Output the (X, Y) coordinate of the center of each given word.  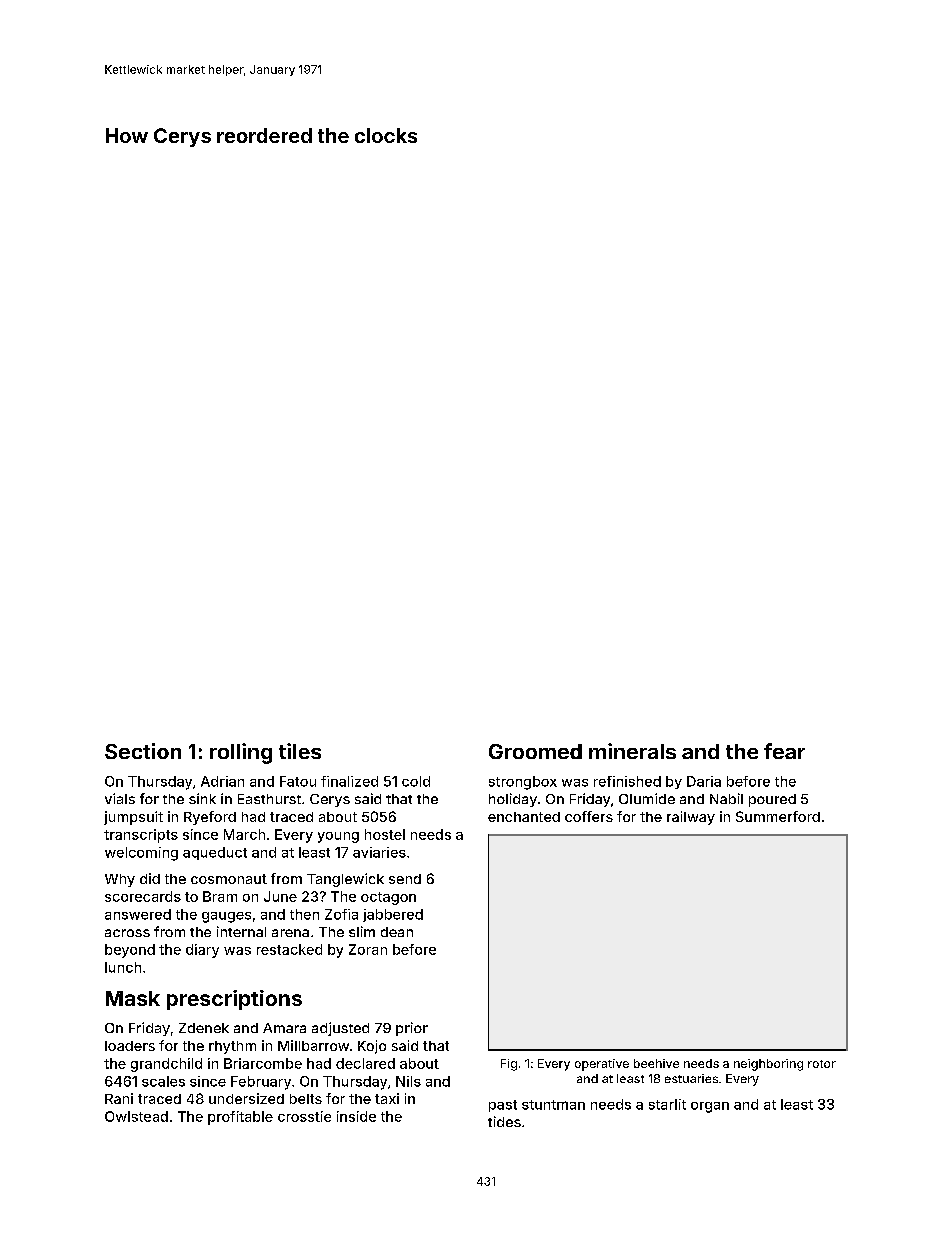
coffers (589, 816)
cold (416, 781)
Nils (408, 1081)
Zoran (368, 949)
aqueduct (215, 853)
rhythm (232, 1047)
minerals (632, 751)
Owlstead (136, 1116)
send (405, 879)
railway (691, 818)
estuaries (691, 1078)
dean (397, 932)
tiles (300, 751)
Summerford (778, 816)
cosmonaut (229, 879)
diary (202, 951)
